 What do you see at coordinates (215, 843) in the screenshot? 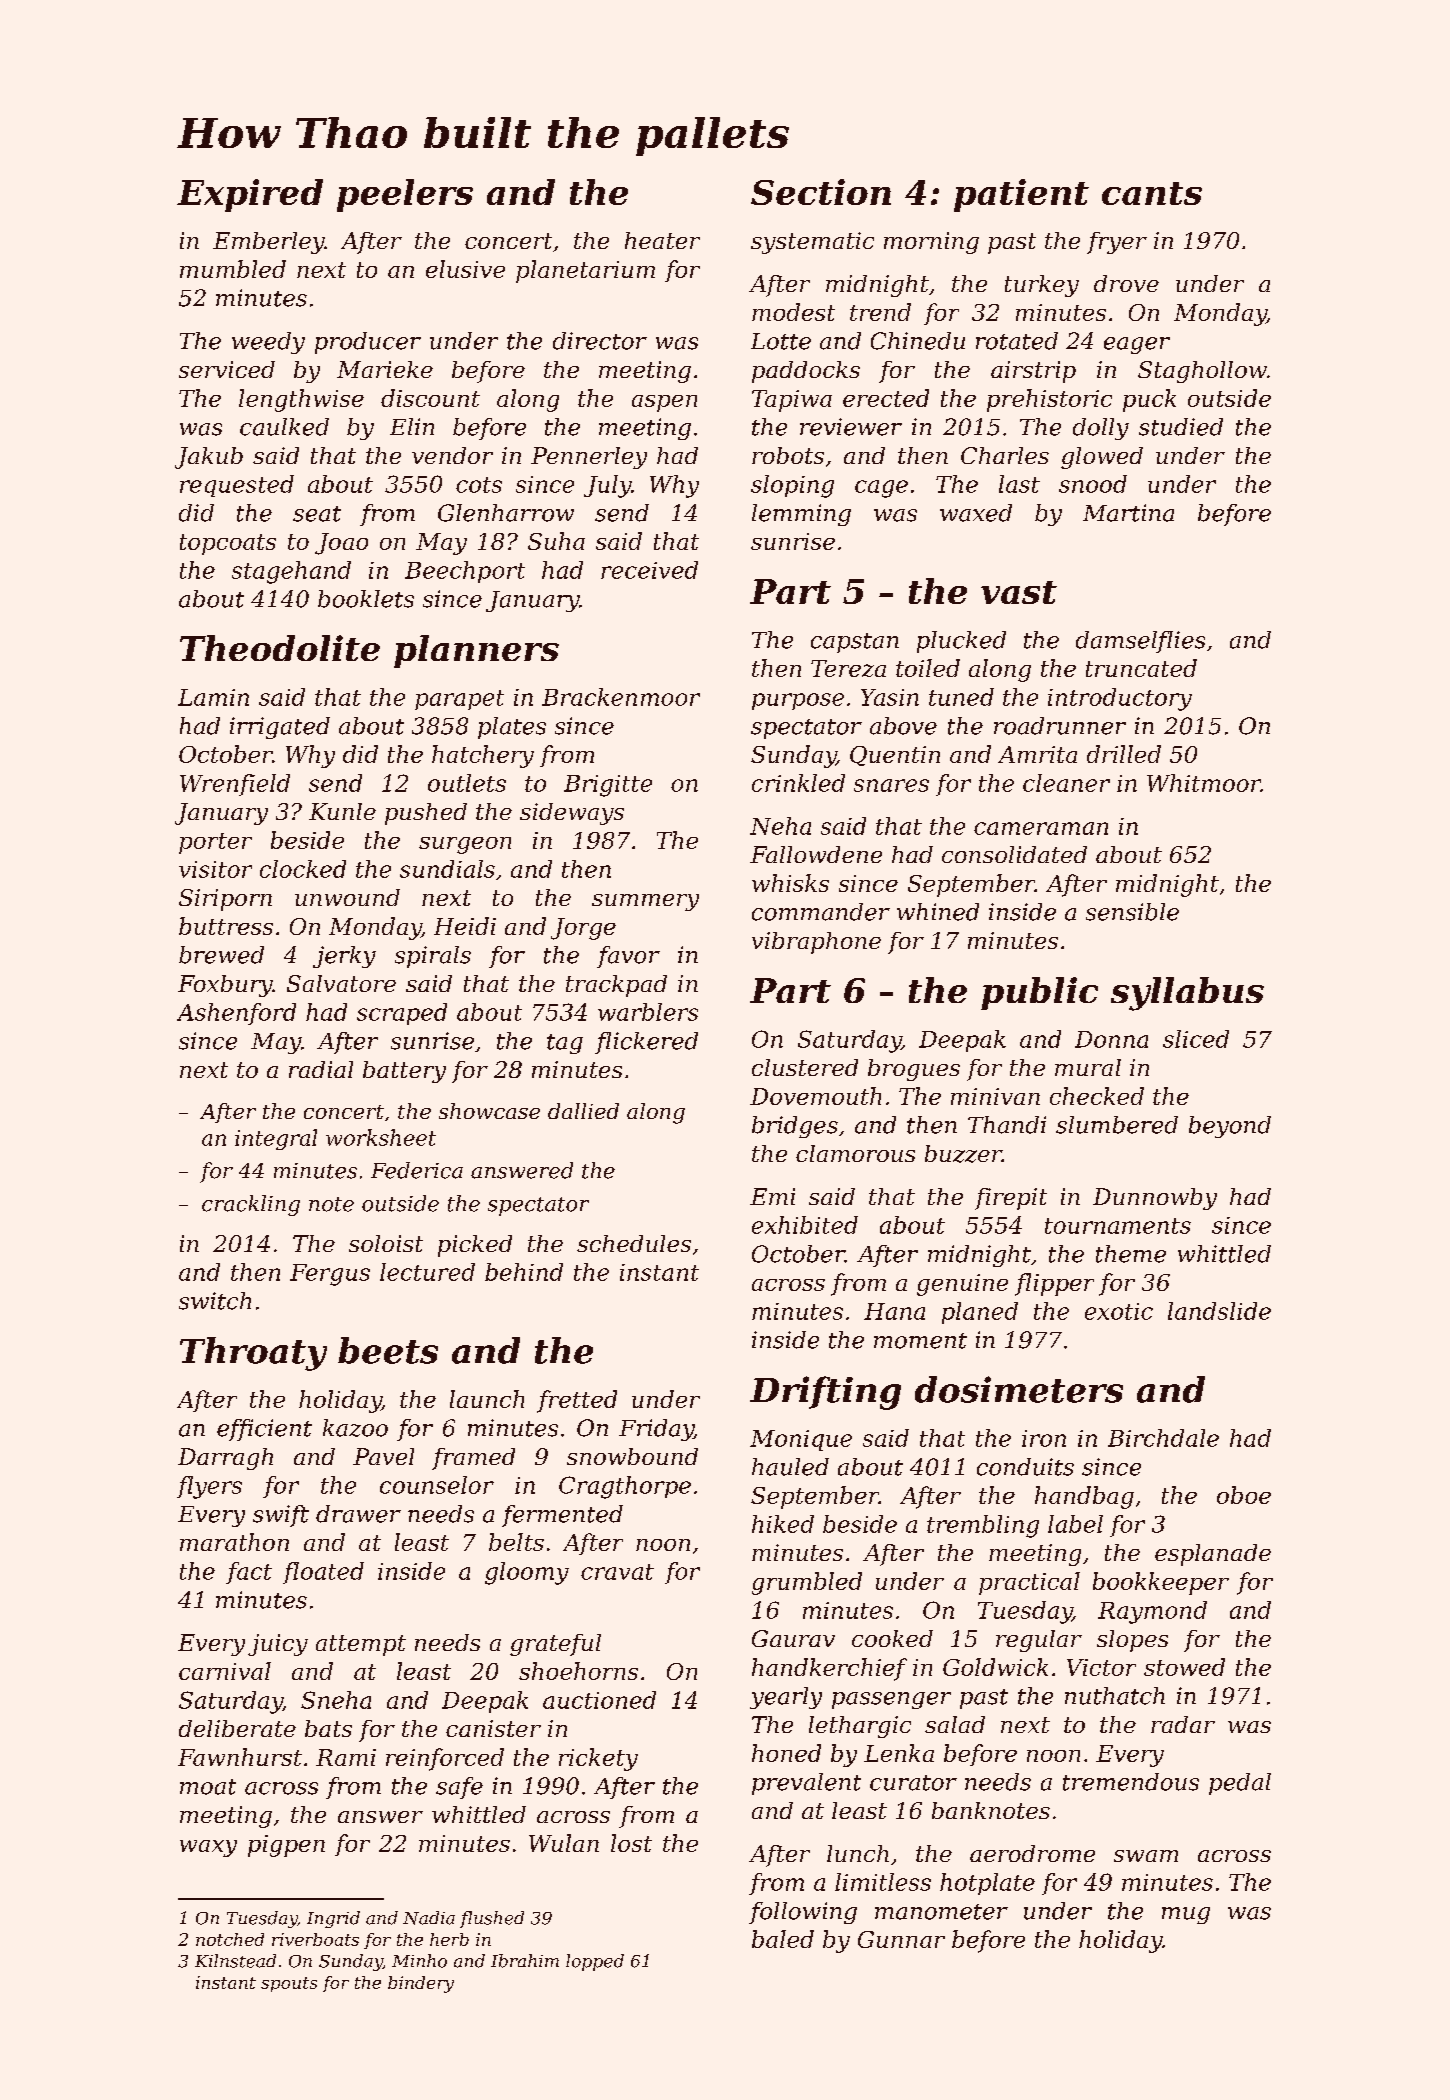
I see `porter` at bounding box center [215, 843].
